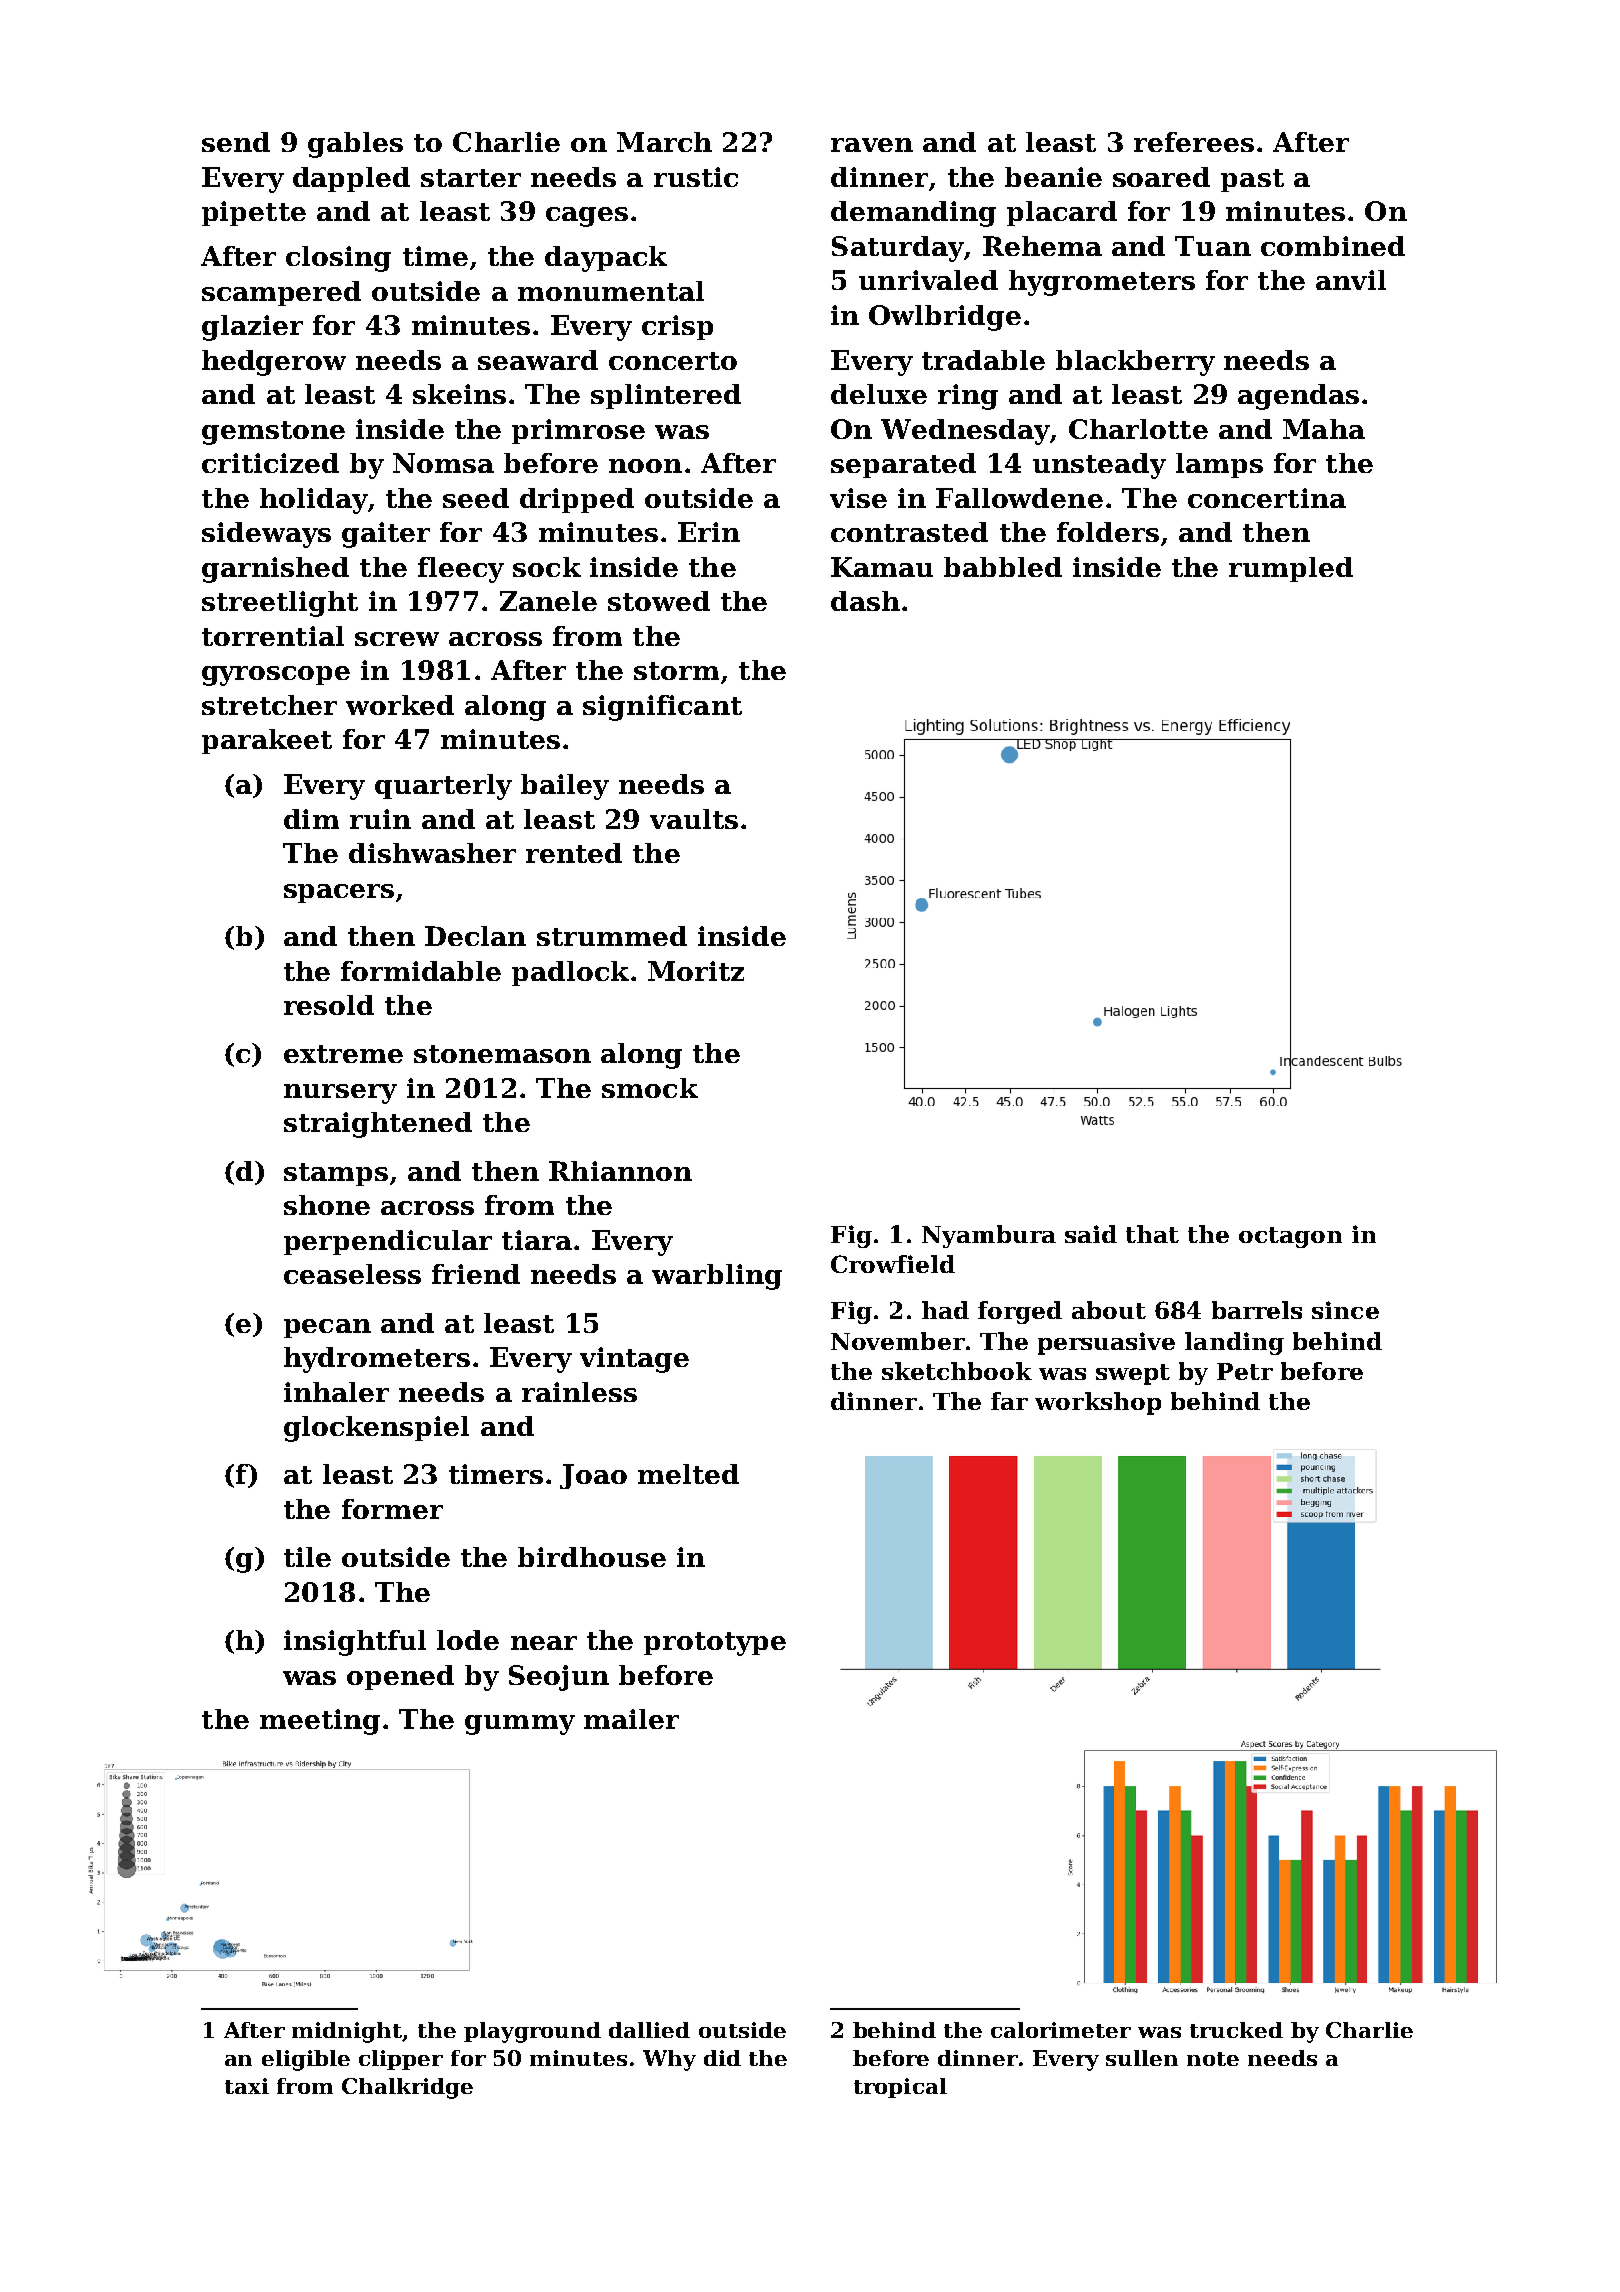 This page has width=1620, height=2292. What do you see at coordinates (1194, 142) in the page?
I see `referees` at bounding box center [1194, 142].
